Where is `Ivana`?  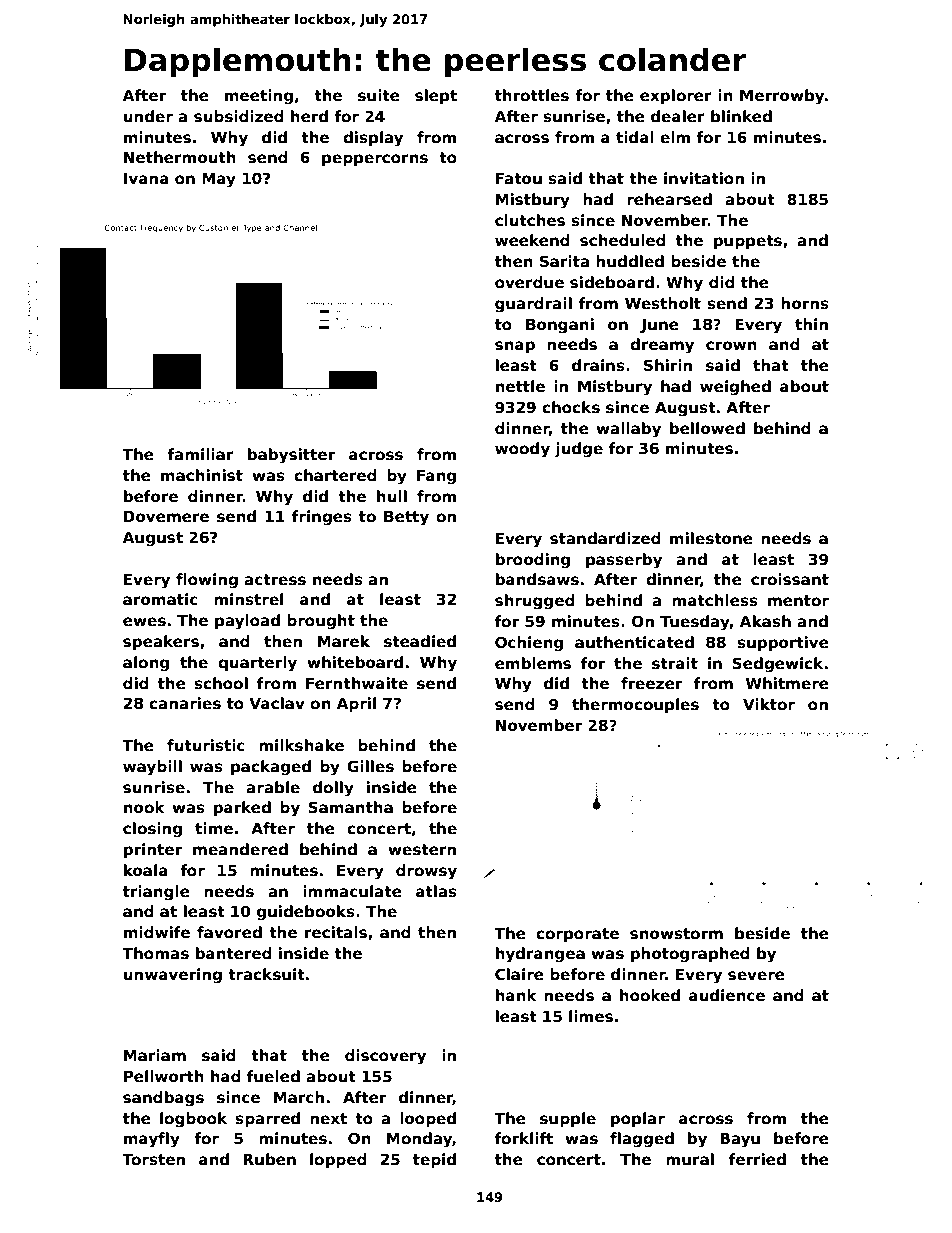 Ivana is located at coordinates (146, 178).
